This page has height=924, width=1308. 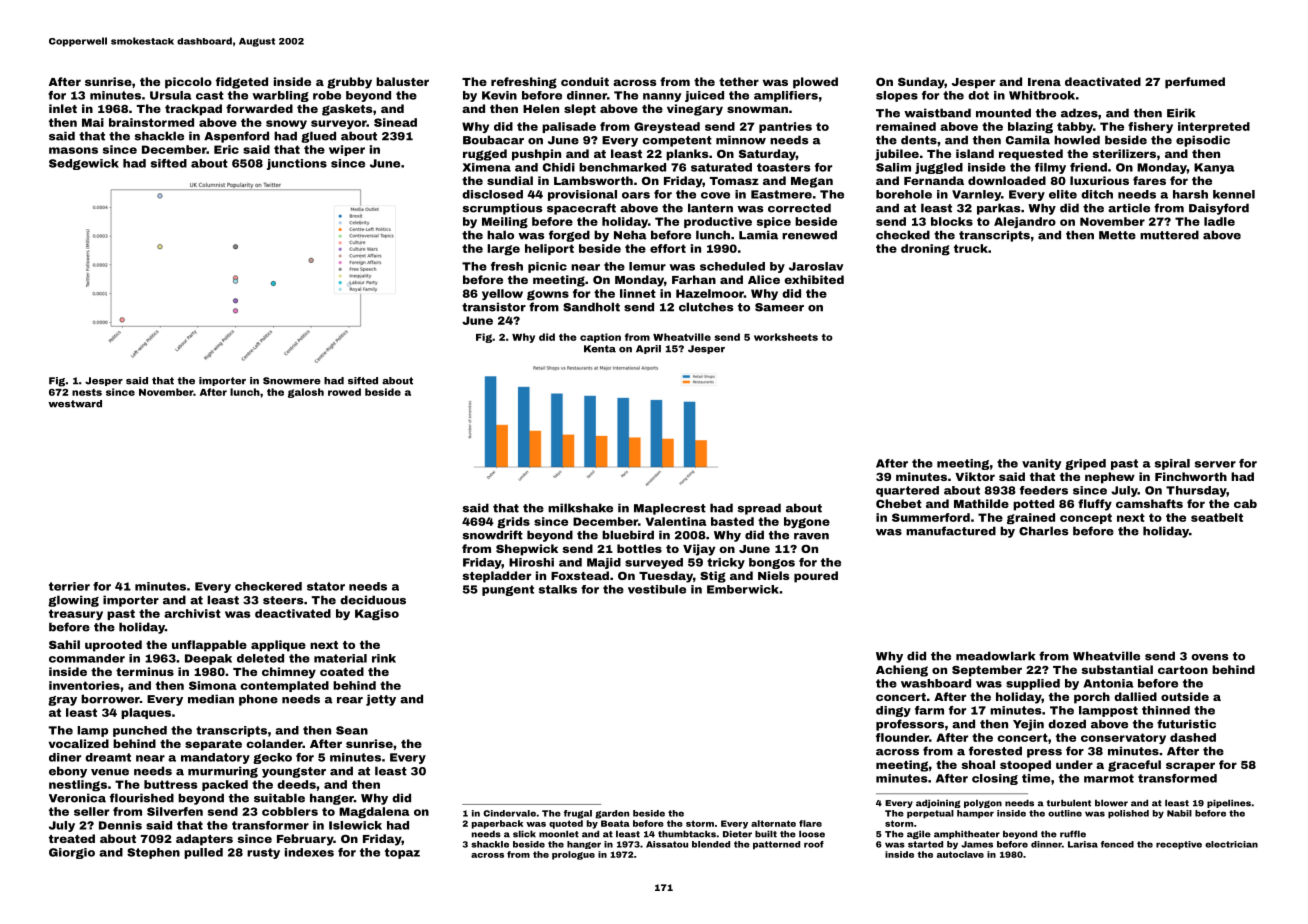 What do you see at coordinates (667, 844) in the page?
I see `Aissatou` at bounding box center [667, 844].
